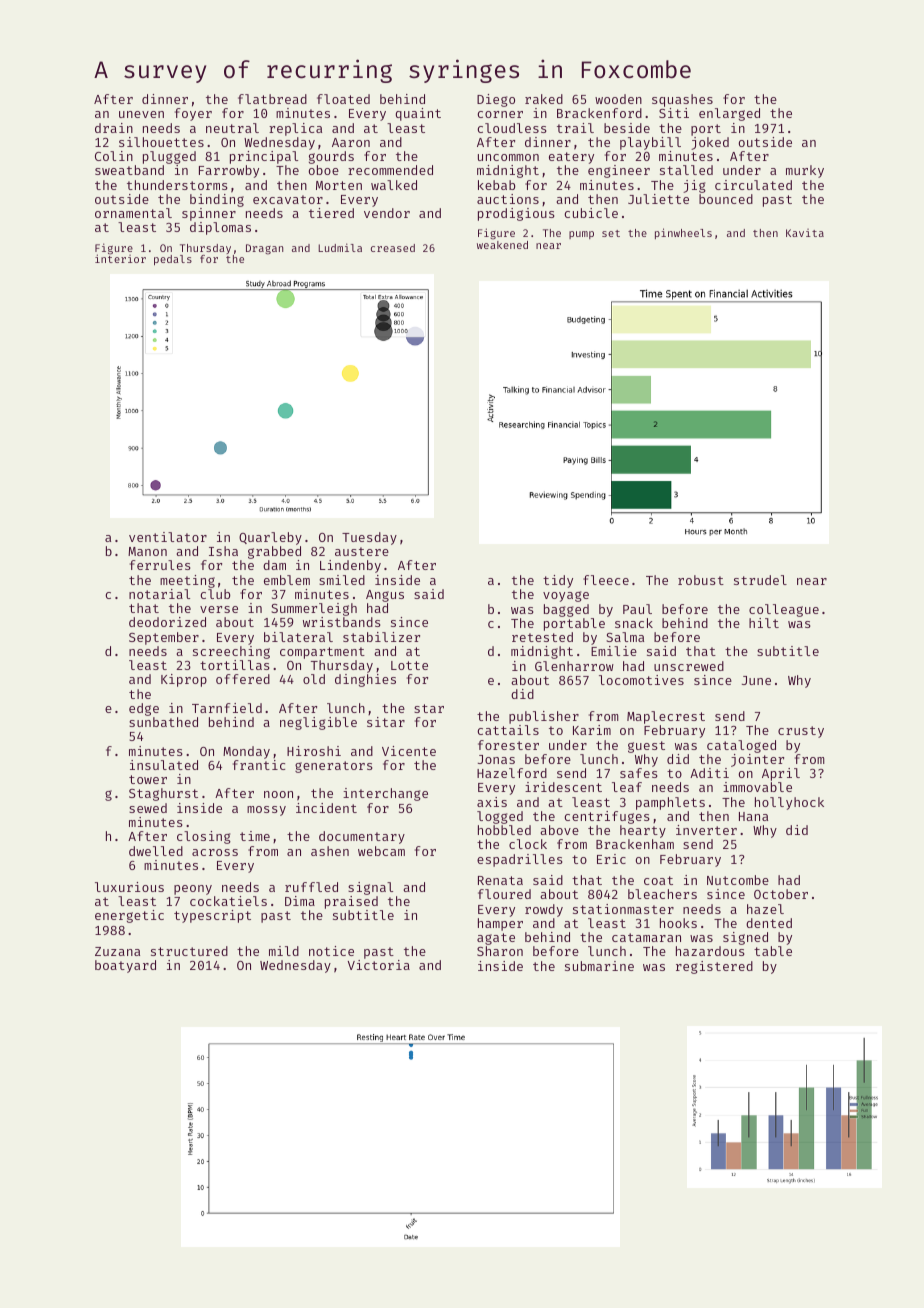 The image size is (924, 1308). Describe the element at coordinates (144, 709) in the document. I see `edge` at that location.
